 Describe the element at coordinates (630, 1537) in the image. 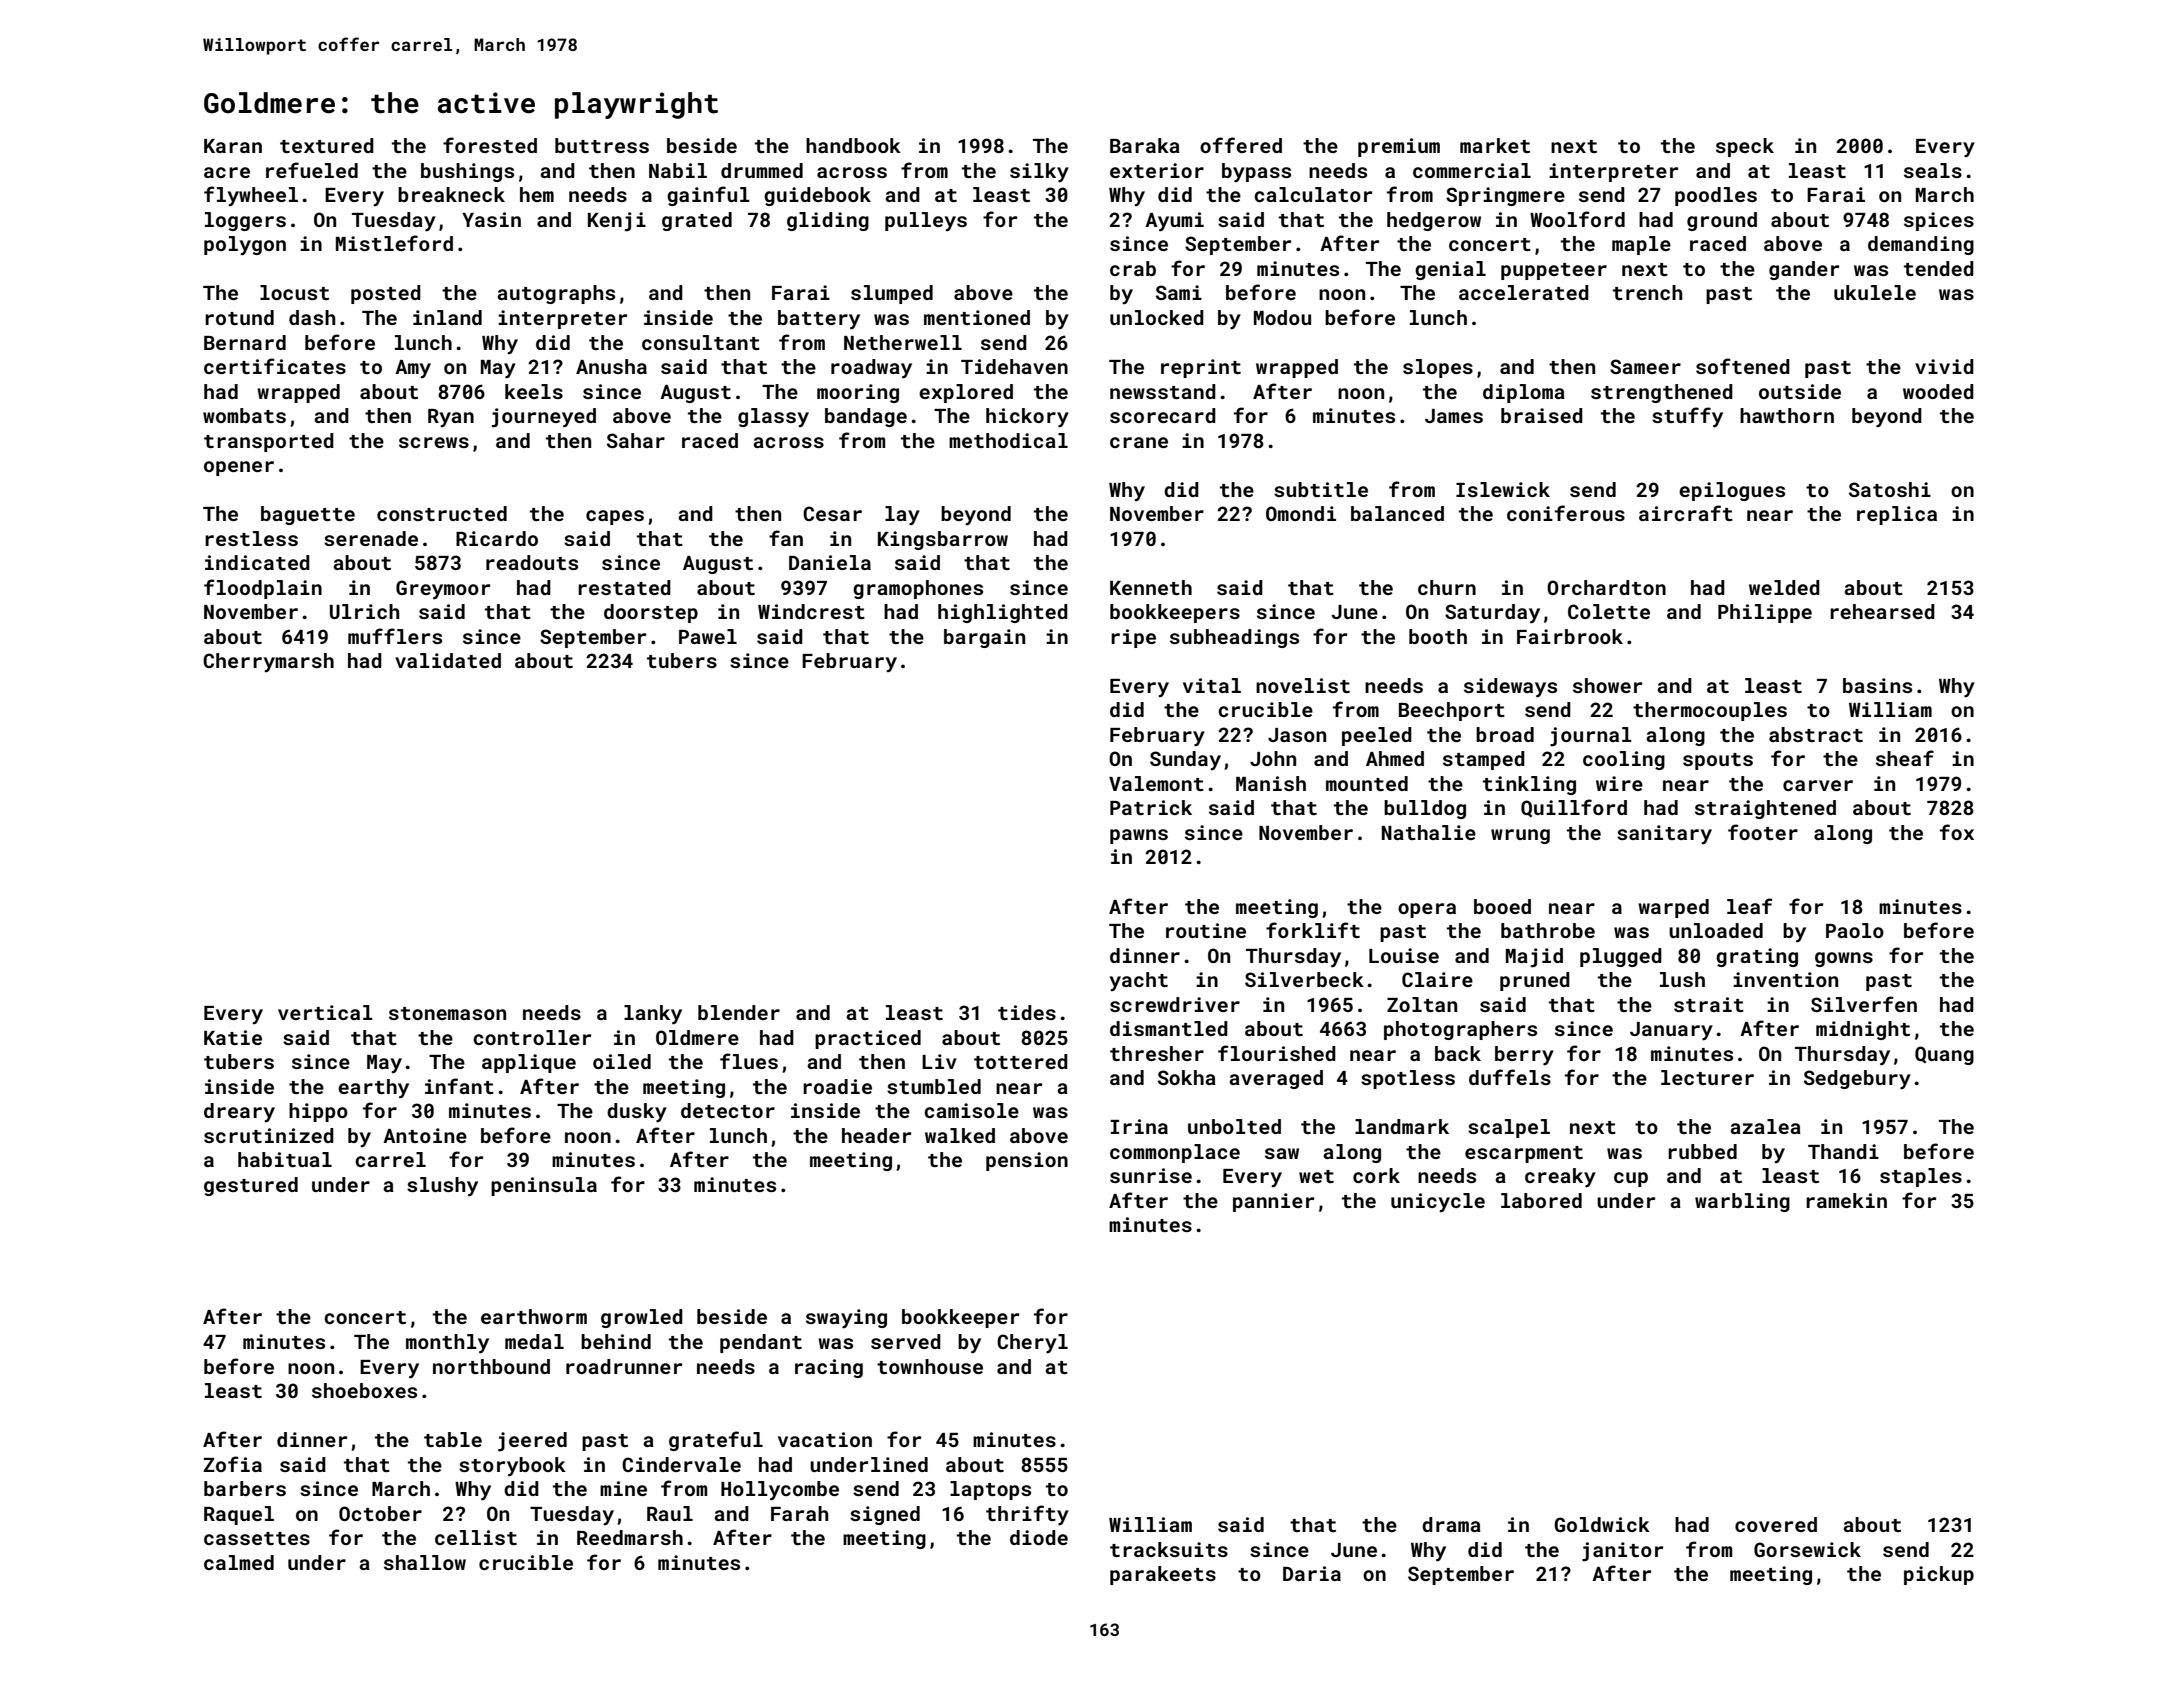

I see `Reedmarsh` at that location.
